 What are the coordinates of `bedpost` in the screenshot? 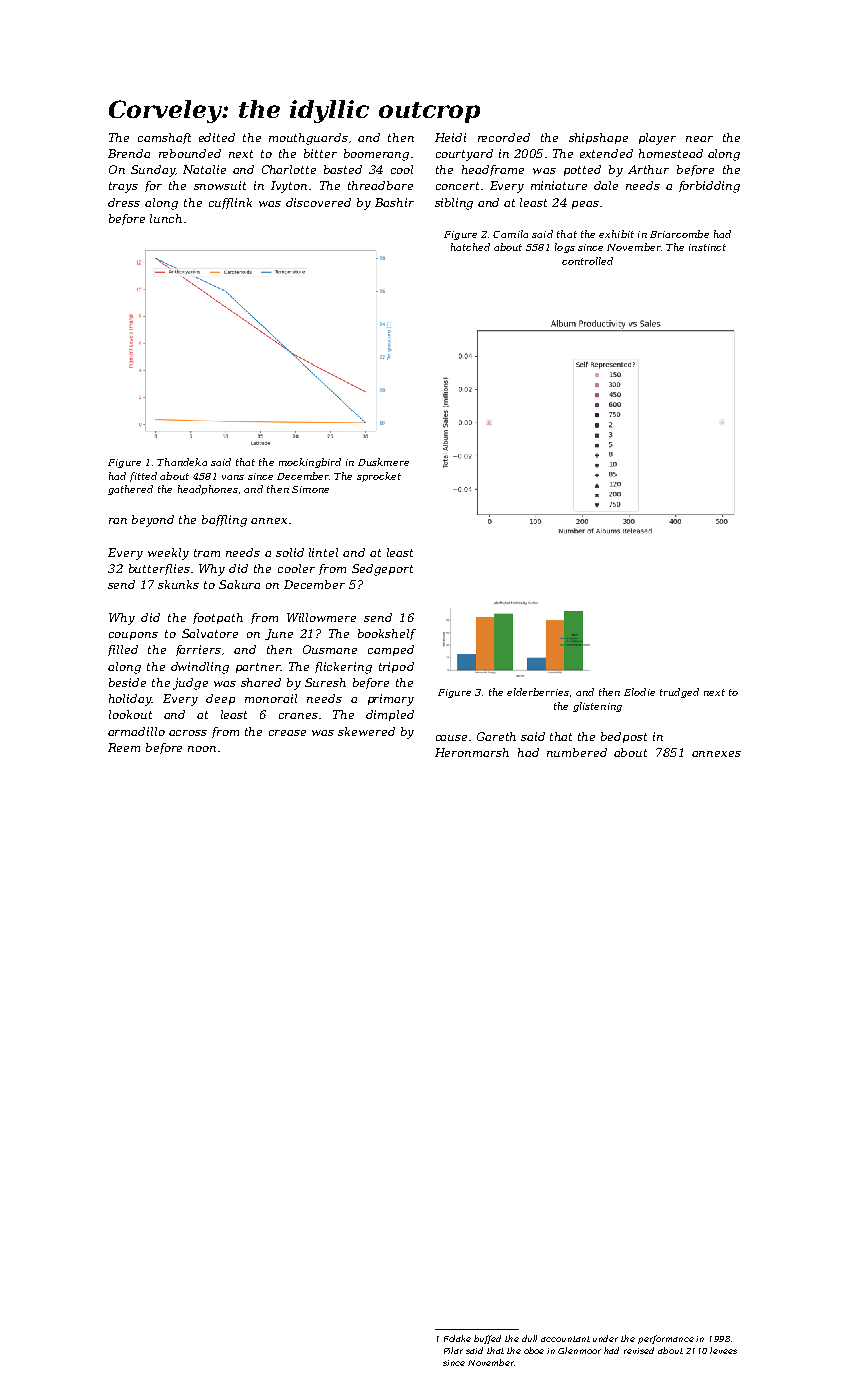 It's located at (624, 737).
